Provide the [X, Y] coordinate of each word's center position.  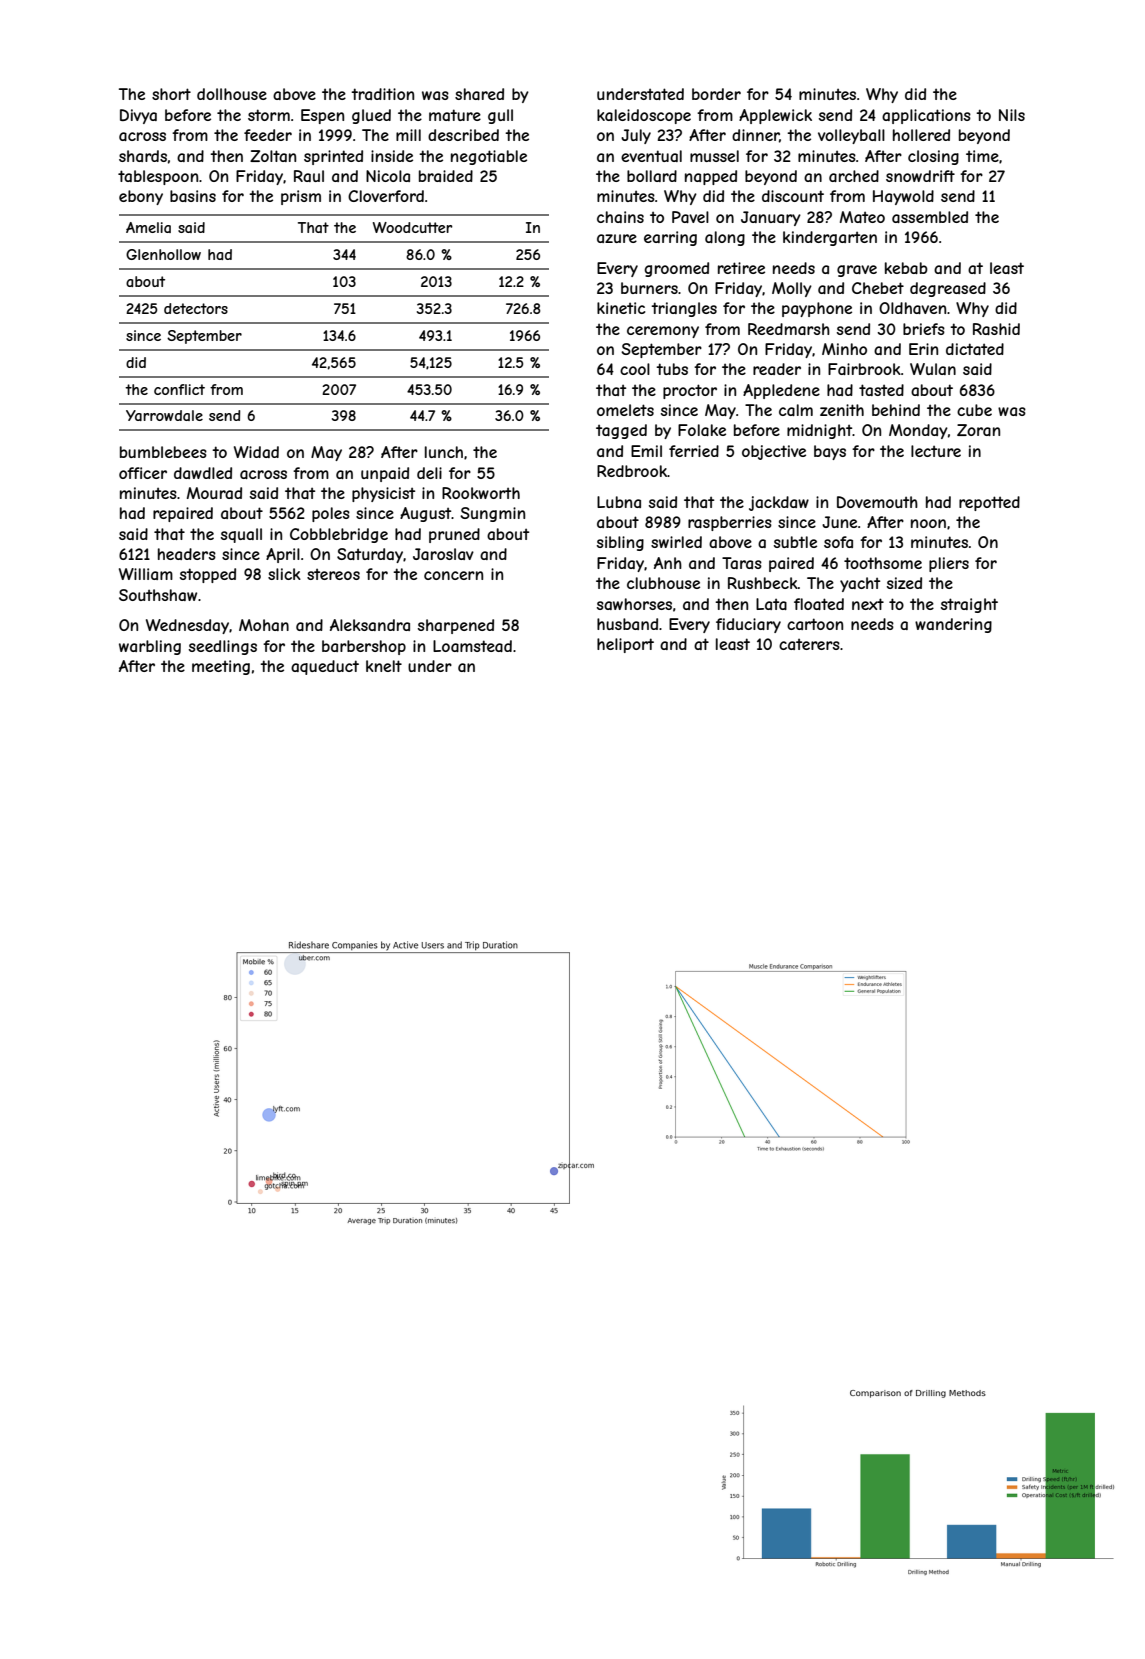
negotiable [489, 157]
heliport [625, 645]
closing [933, 157]
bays [830, 452]
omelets [625, 410]
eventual [651, 156]
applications [926, 116]
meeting [221, 667]
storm [269, 115]
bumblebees [163, 452]
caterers [809, 644]
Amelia [148, 227]
